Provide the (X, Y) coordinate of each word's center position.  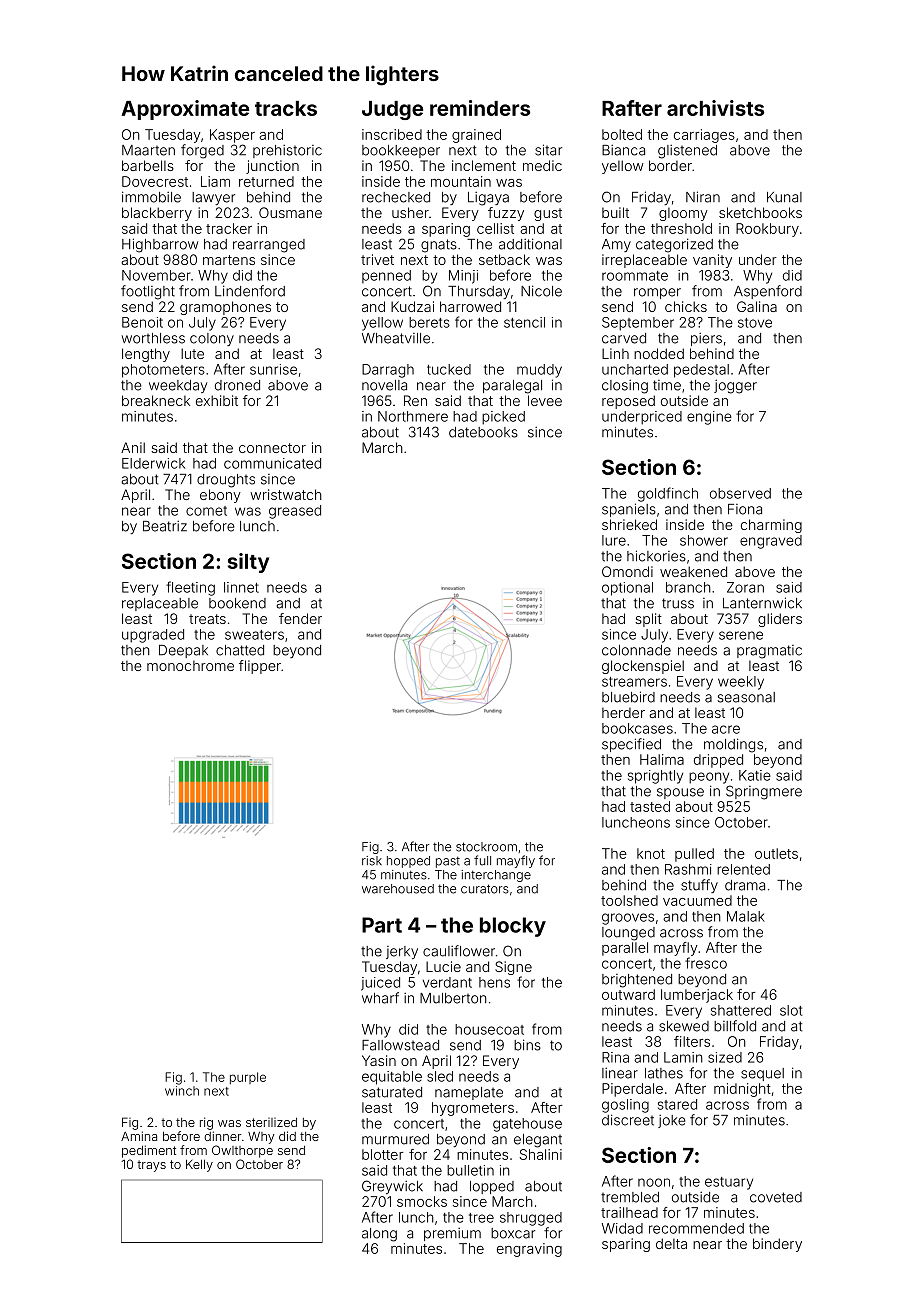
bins (527, 1045)
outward (628, 994)
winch (182, 1091)
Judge (392, 110)
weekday (178, 386)
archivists (715, 108)
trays (151, 1166)
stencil (524, 322)
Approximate (185, 110)
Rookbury (767, 230)
